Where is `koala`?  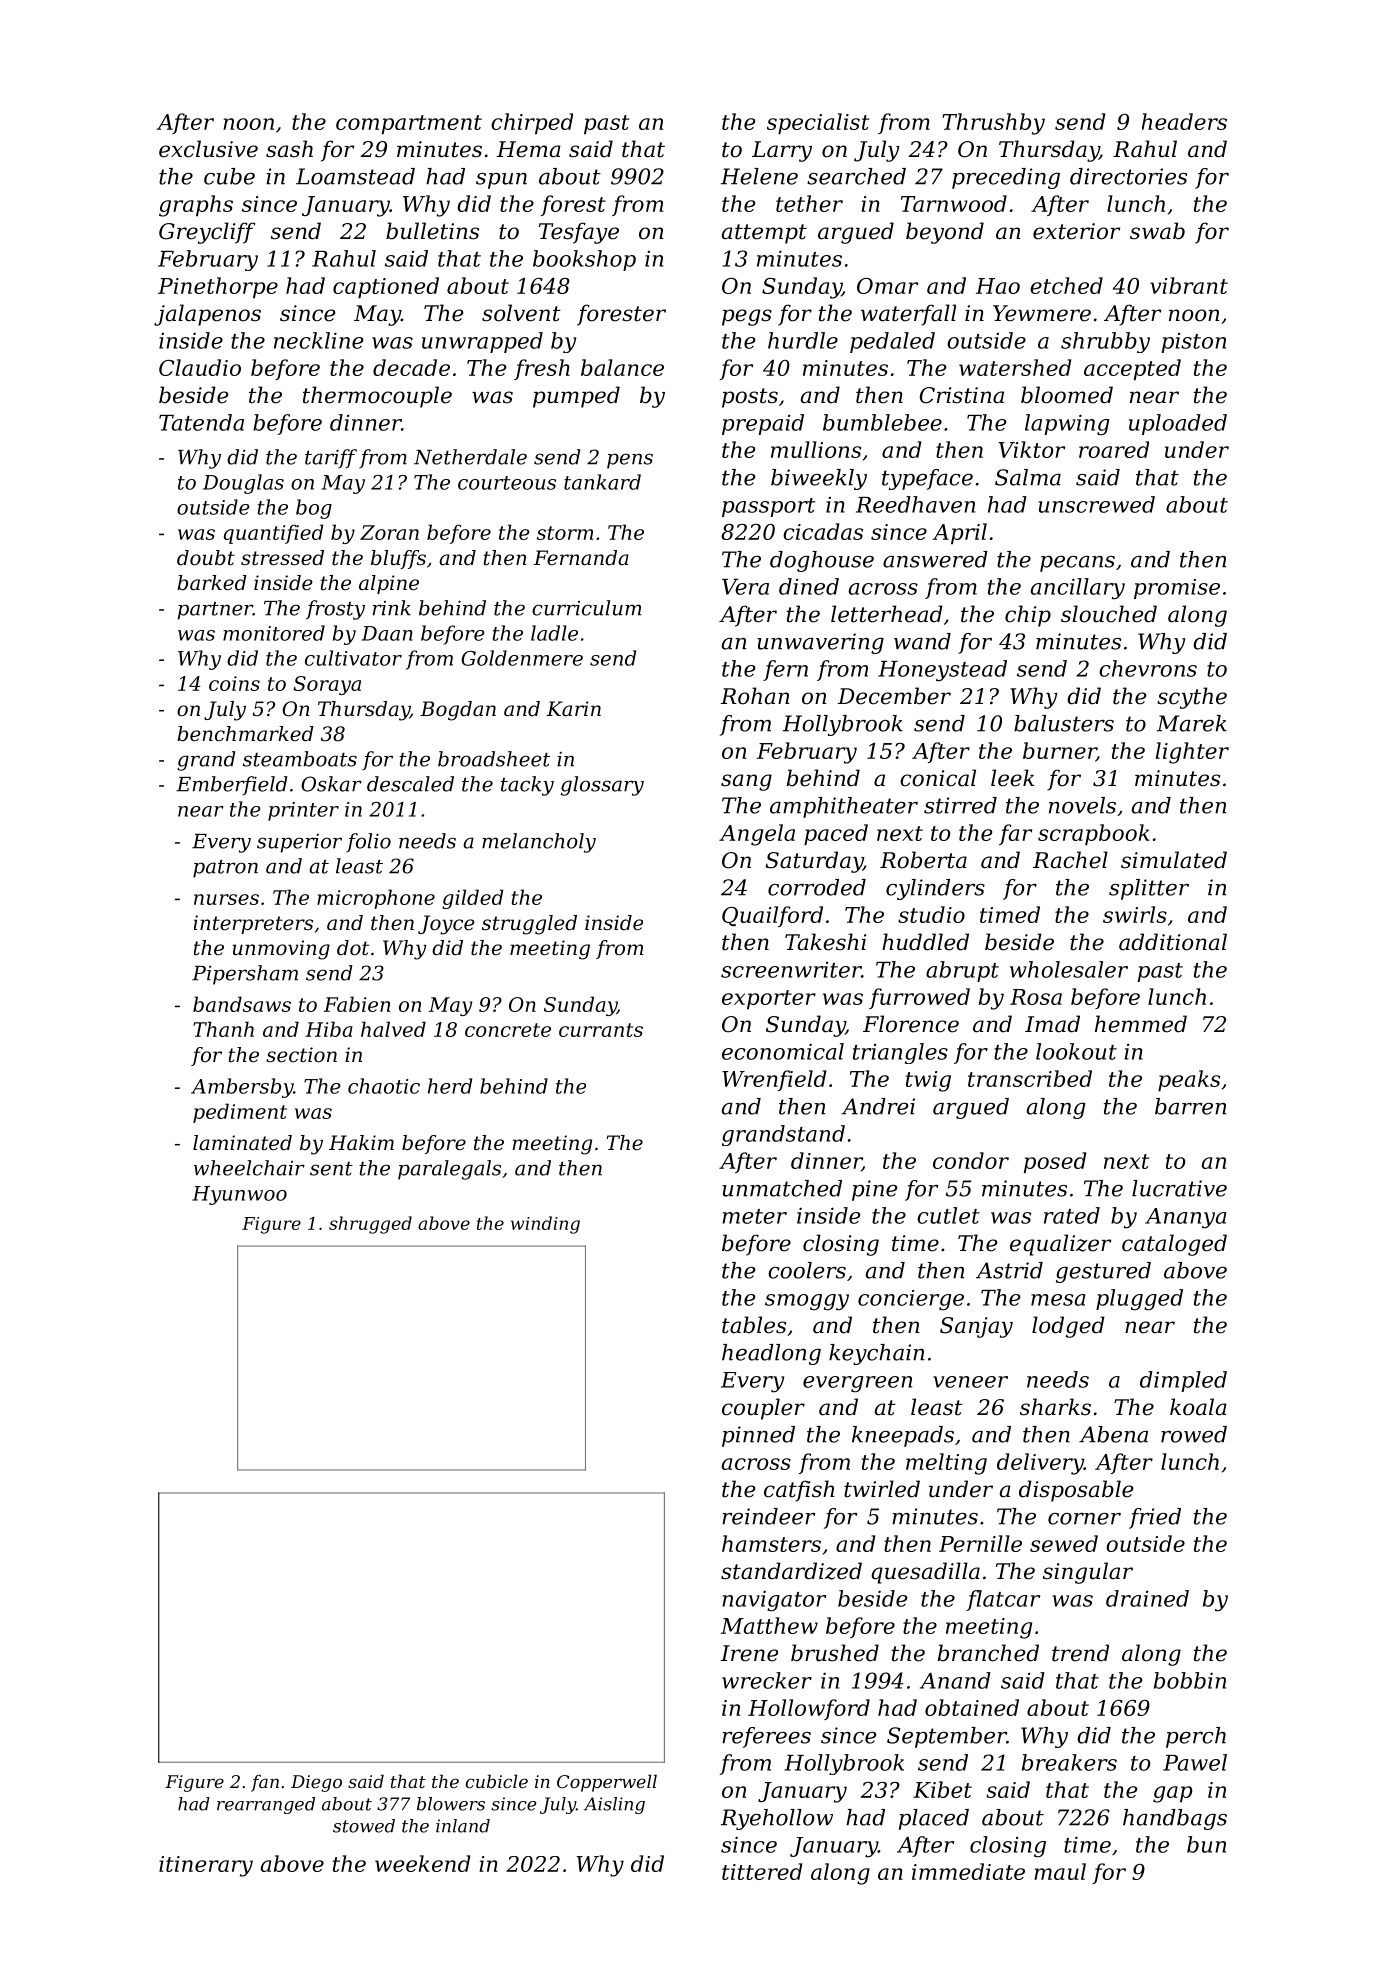
koala is located at coordinates (1198, 1407).
